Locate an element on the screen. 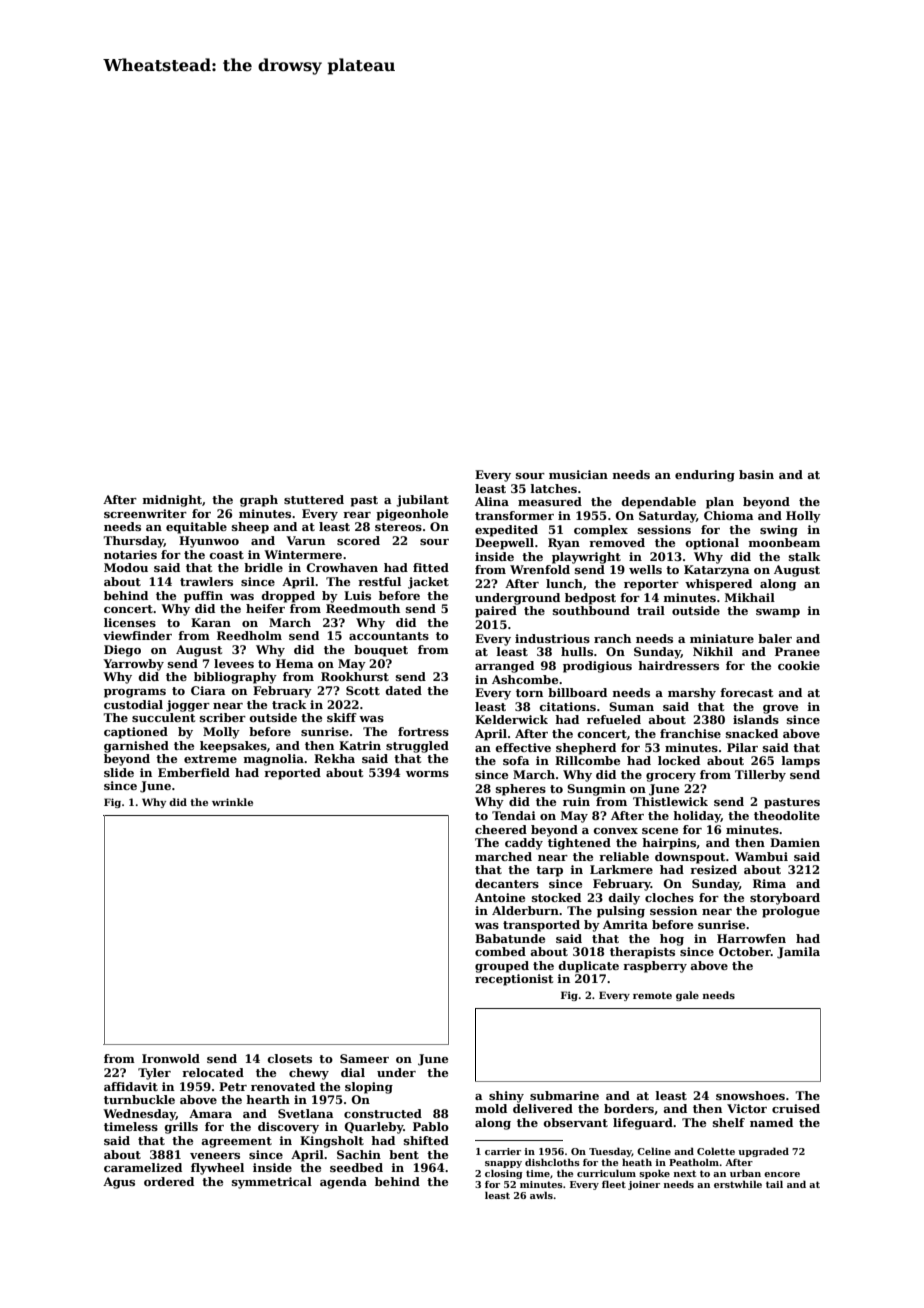 This screenshot has width=924, height=1308. worms is located at coordinates (427, 774).
